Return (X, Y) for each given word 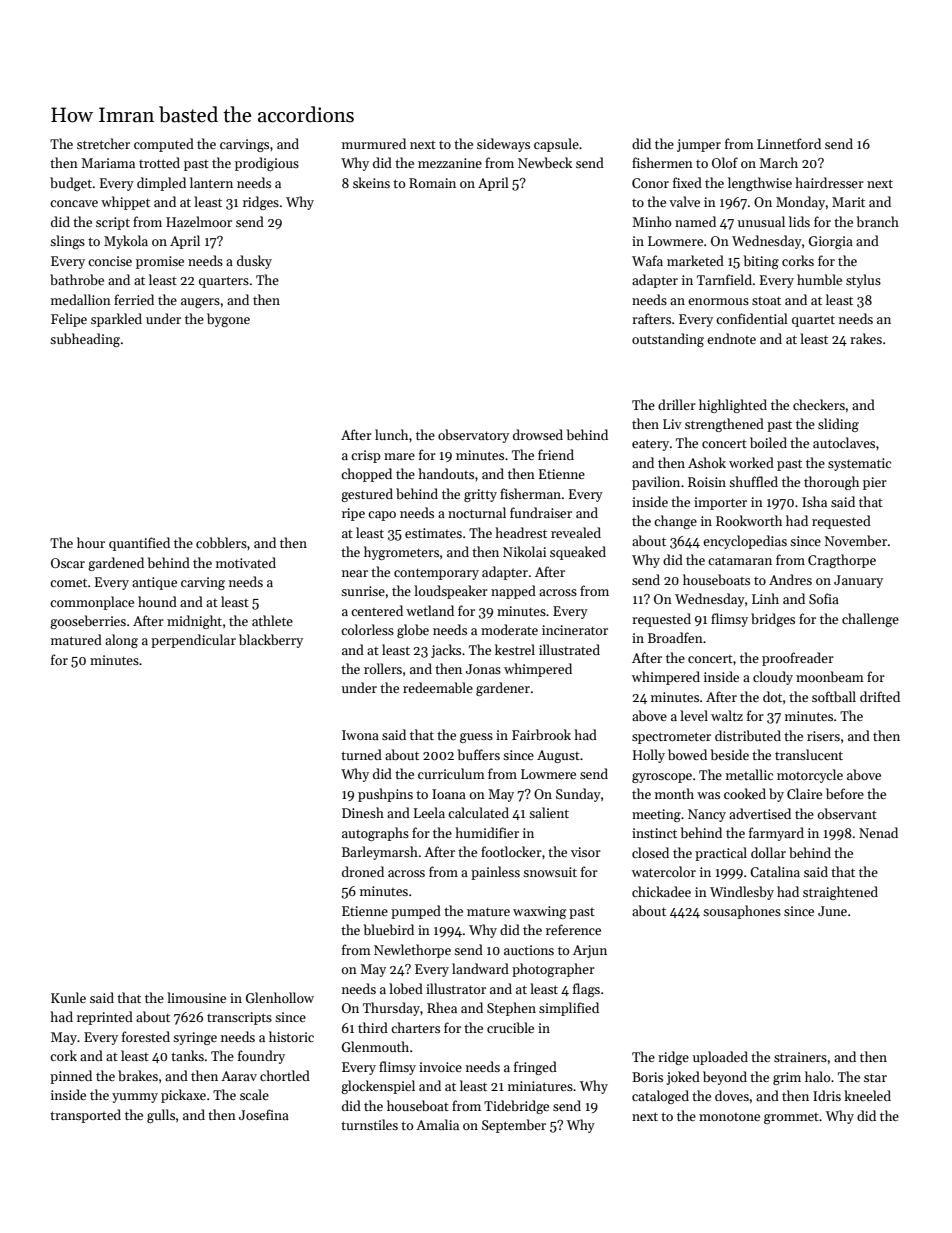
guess (476, 738)
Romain (432, 183)
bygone (228, 320)
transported (85, 1116)
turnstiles (369, 1124)
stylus (863, 281)
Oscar (68, 563)
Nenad (878, 832)
